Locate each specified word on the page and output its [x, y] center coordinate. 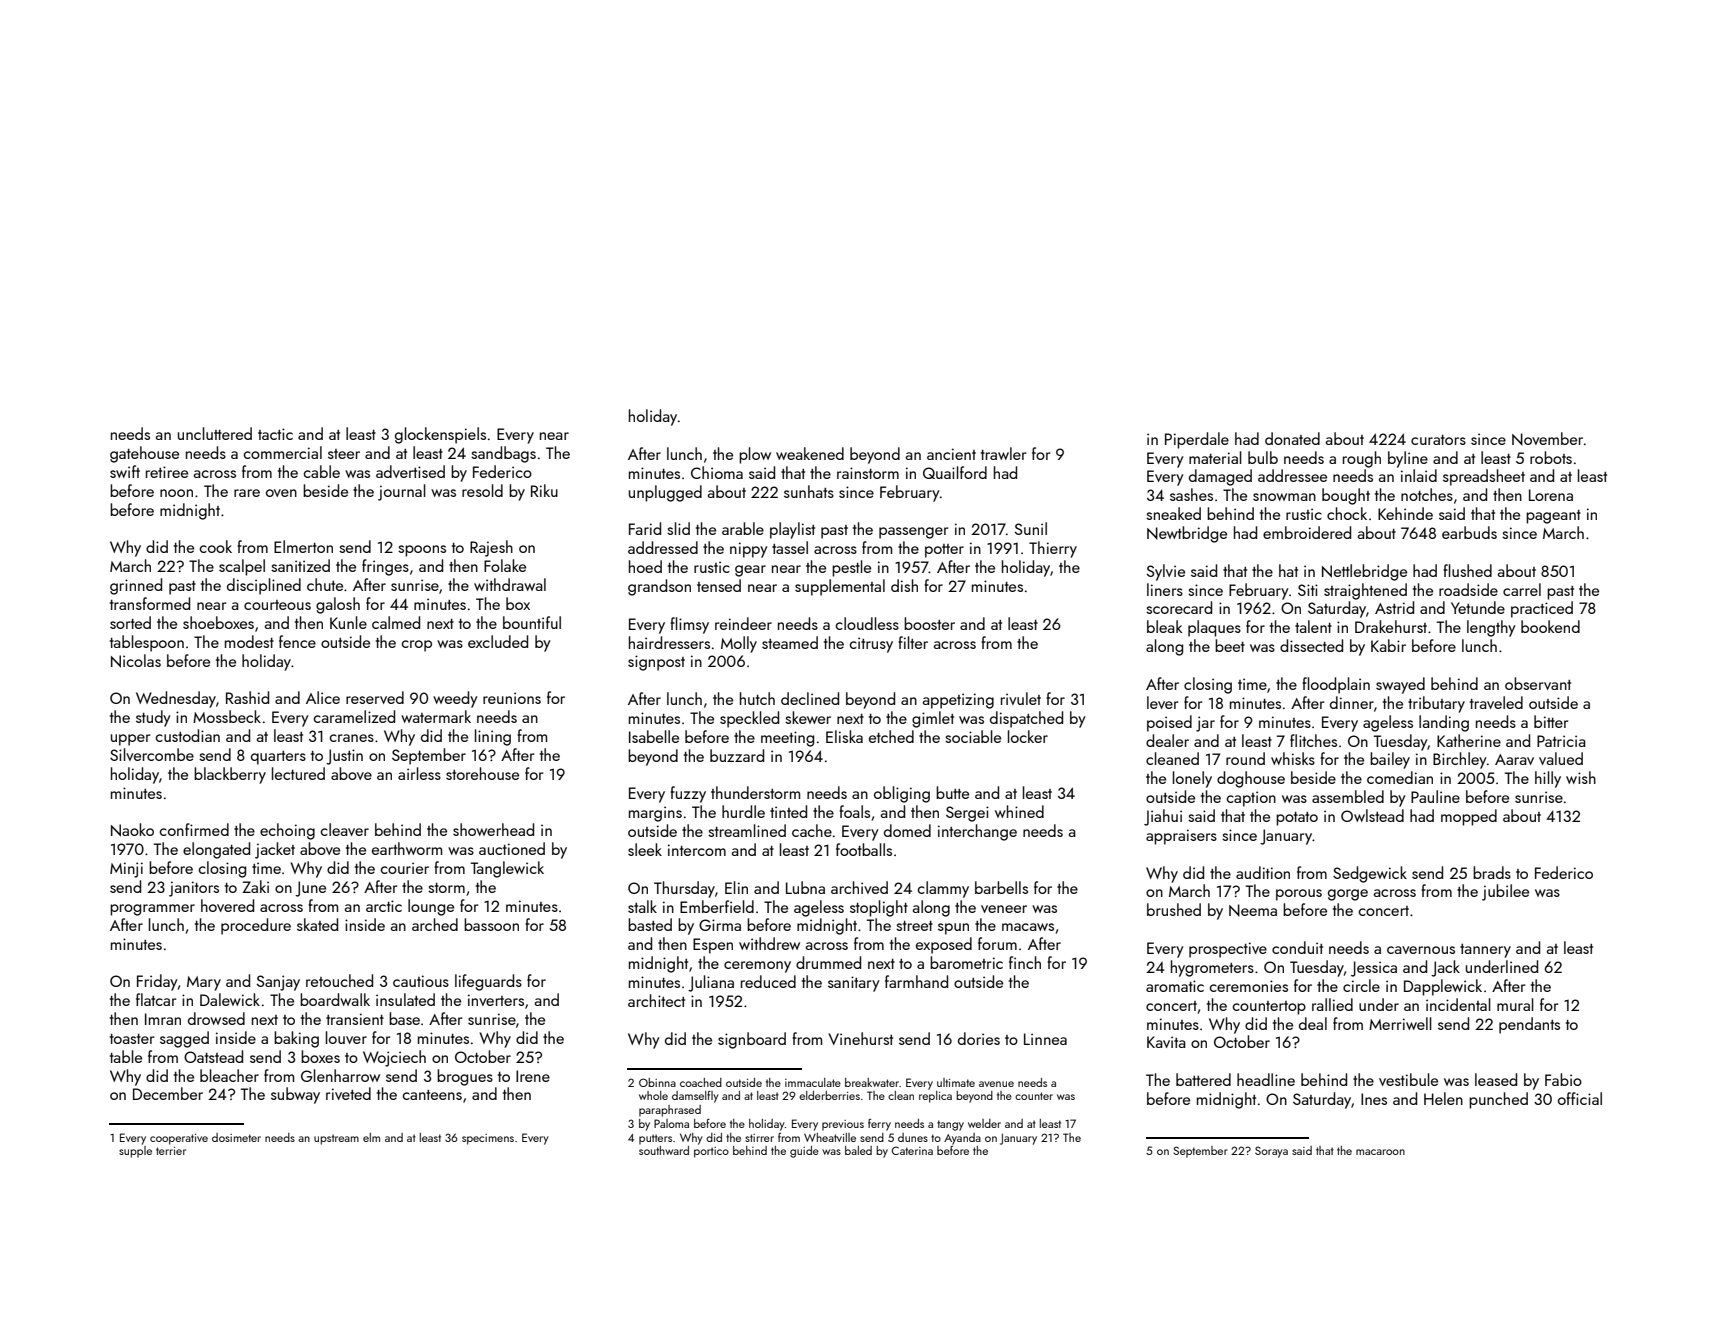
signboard [752, 1040]
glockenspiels [440, 435]
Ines [1374, 1099]
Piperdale [1197, 440]
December [168, 1093]
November [1547, 438]
